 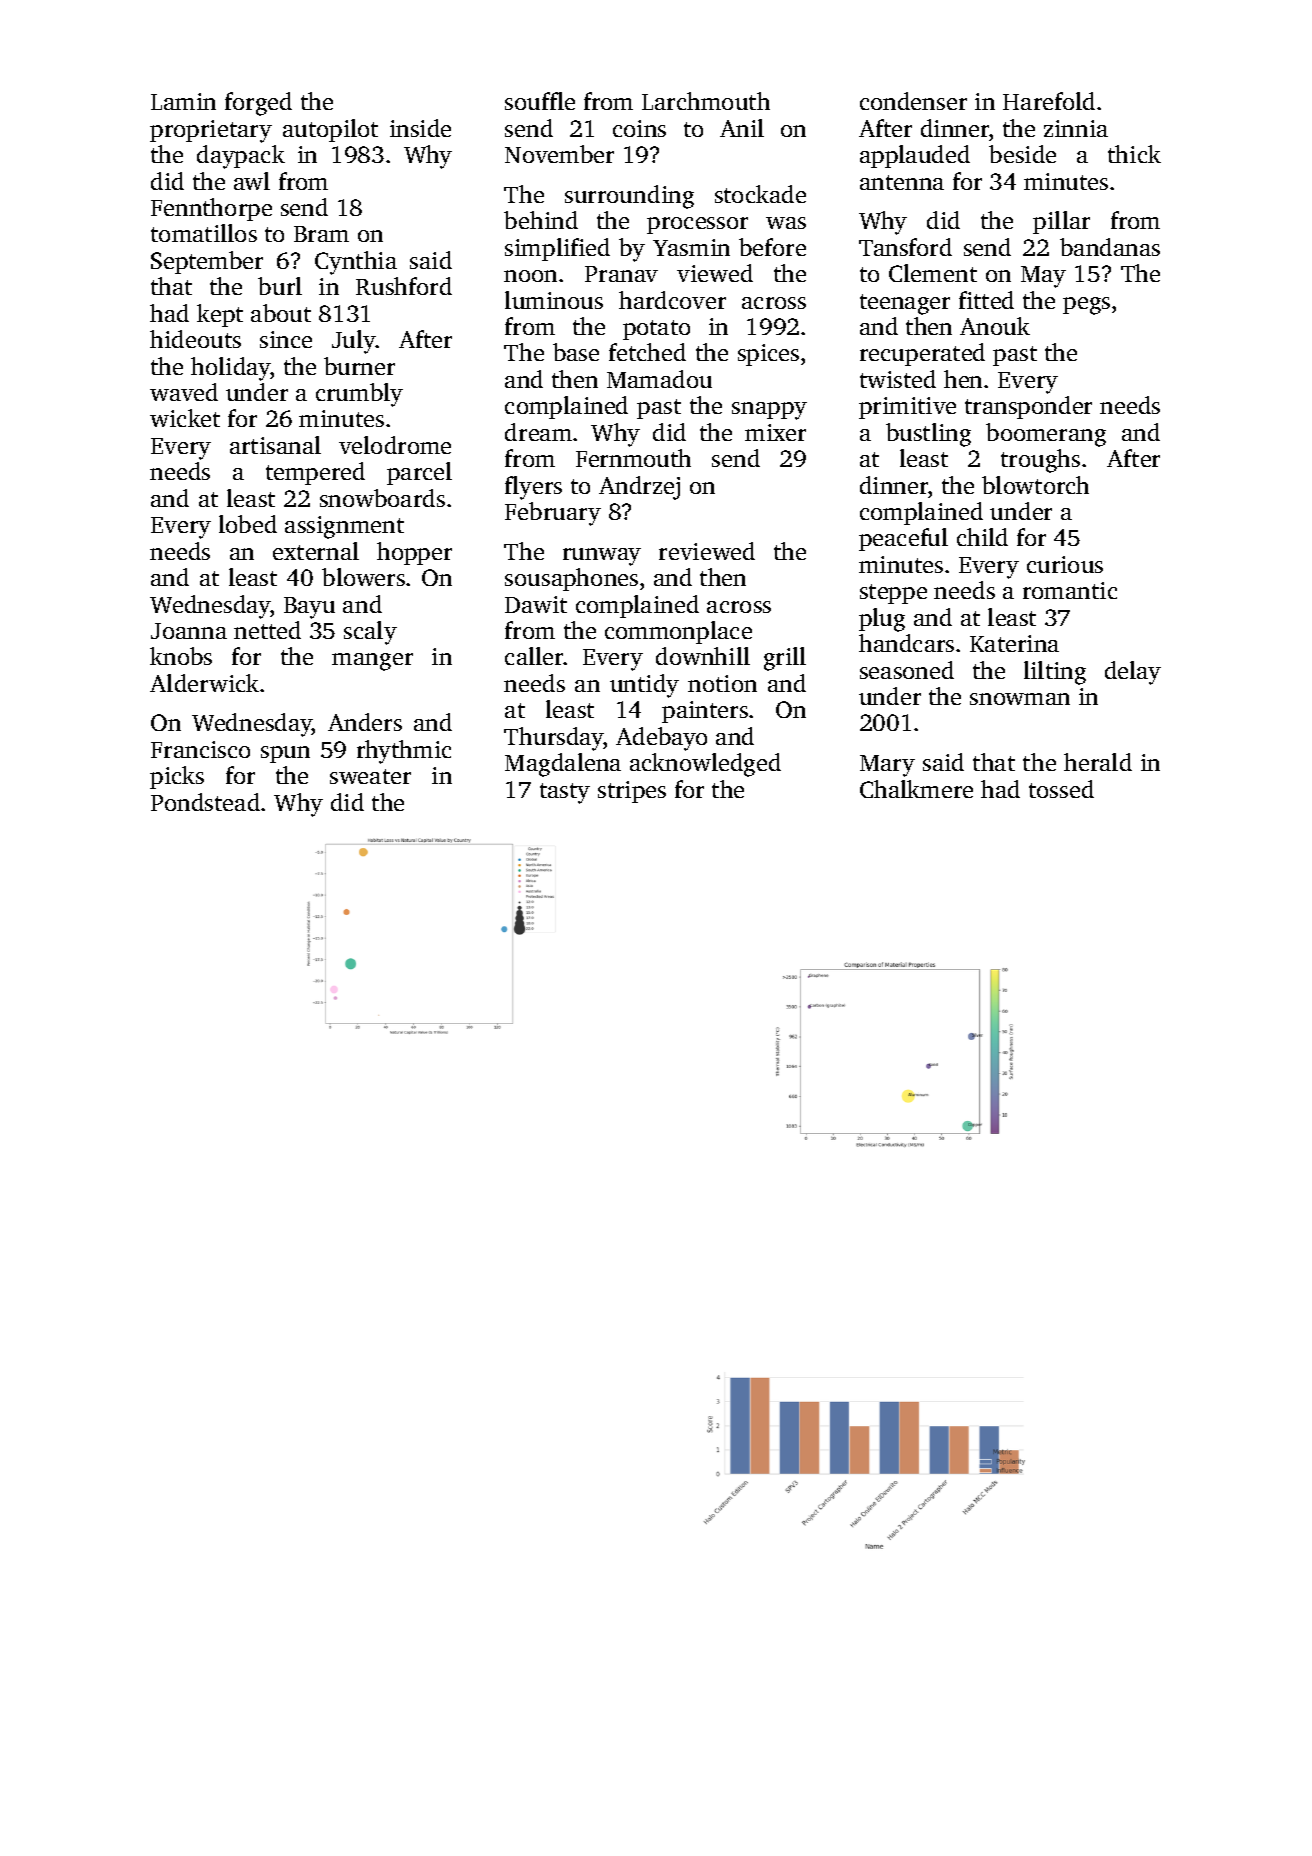 I want to click on picks, so click(x=177, y=777).
